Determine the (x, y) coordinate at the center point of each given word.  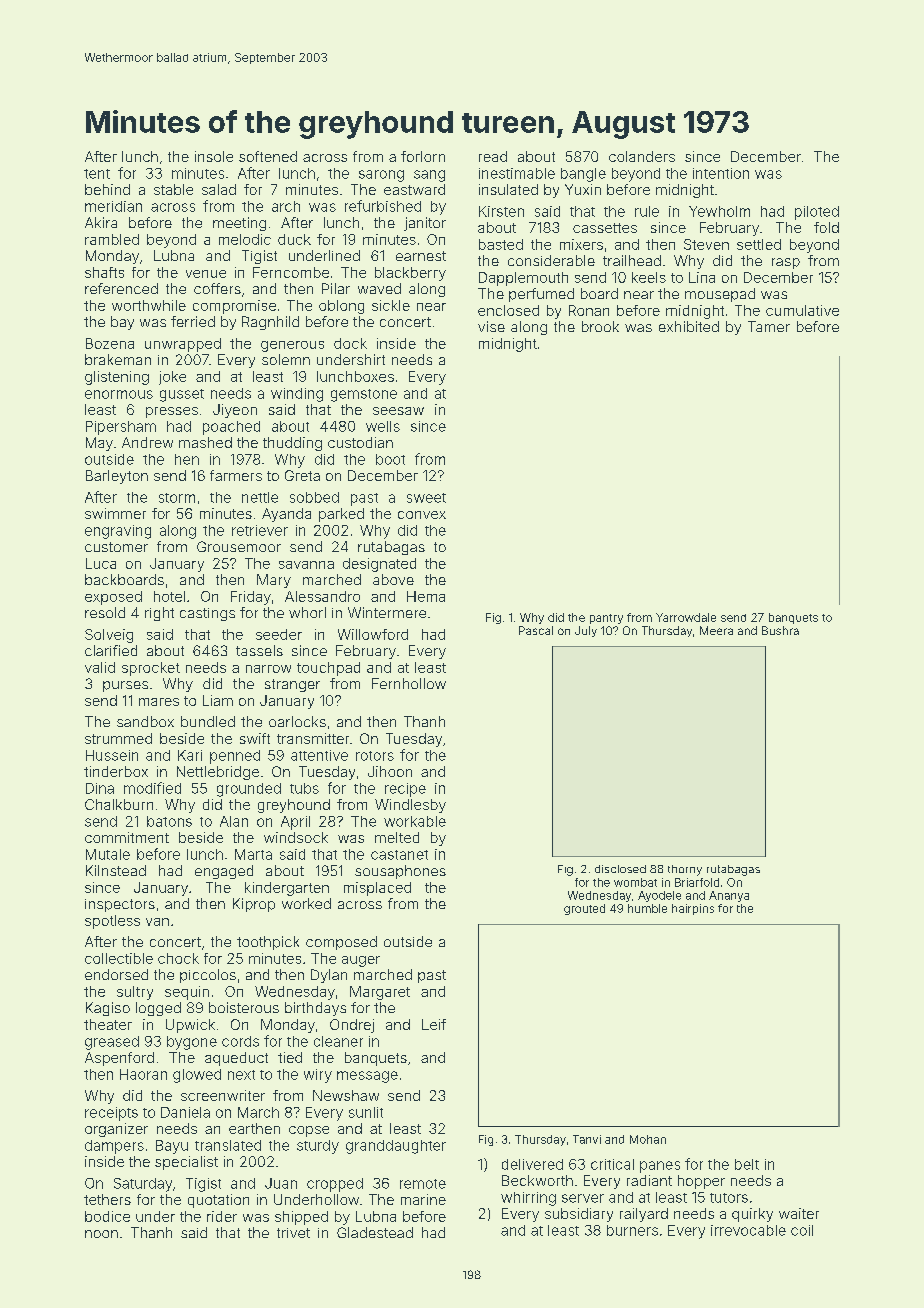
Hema (426, 596)
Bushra (780, 630)
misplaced (377, 889)
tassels (259, 650)
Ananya (729, 896)
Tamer (769, 326)
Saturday (143, 1185)
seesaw (398, 411)
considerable (551, 260)
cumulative (802, 310)
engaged (224, 872)
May (99, 444)
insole (214, 156)
